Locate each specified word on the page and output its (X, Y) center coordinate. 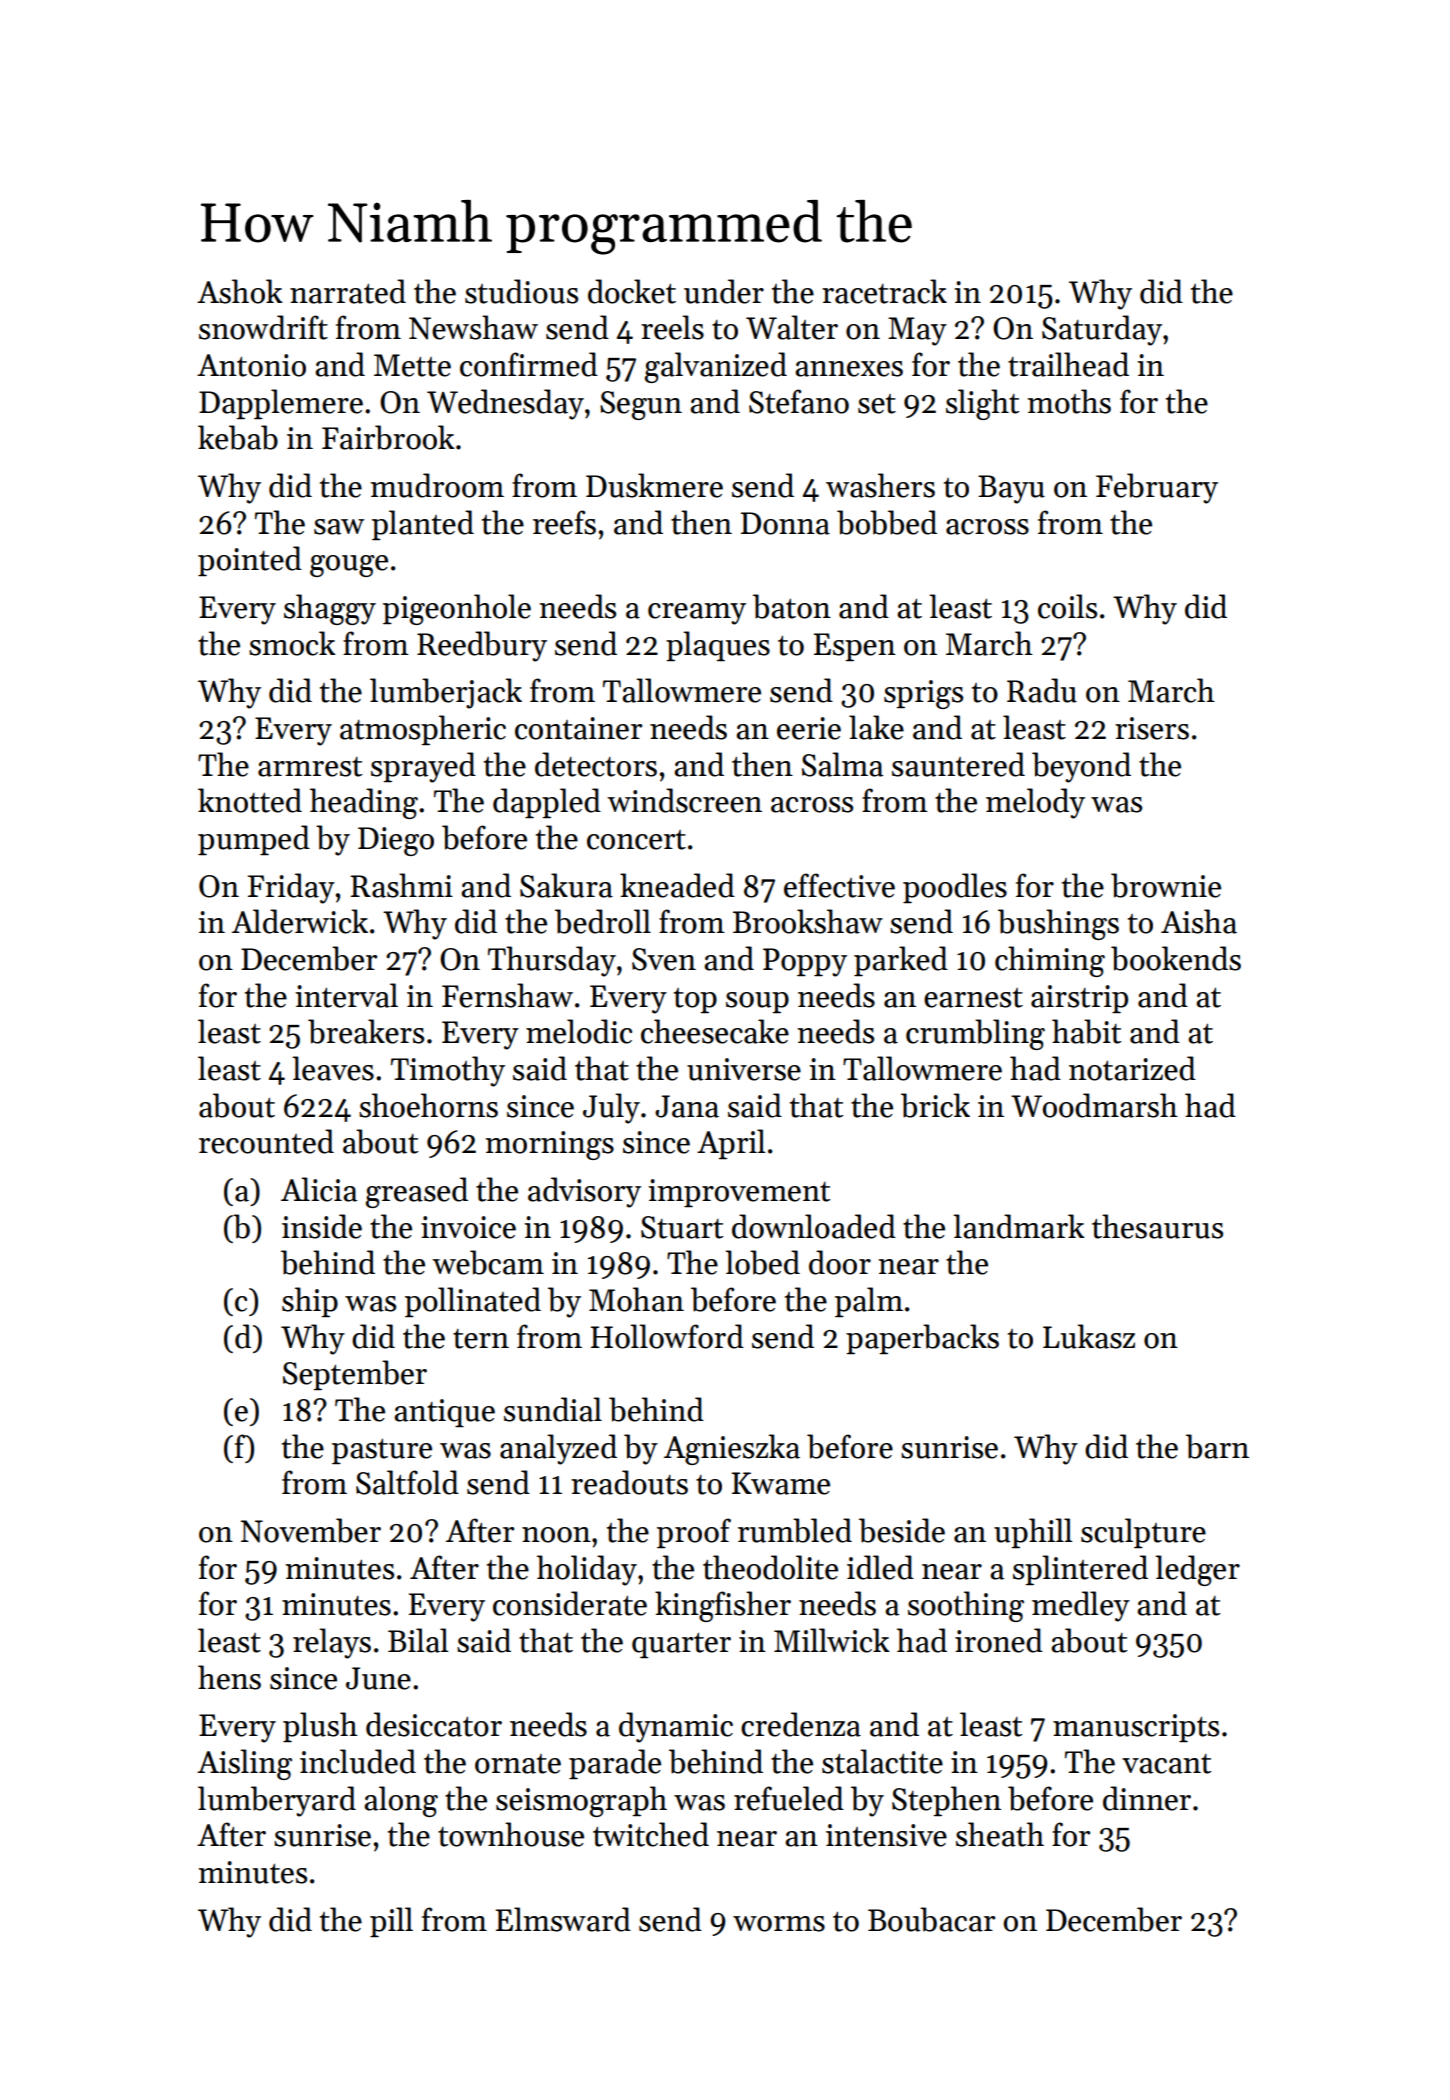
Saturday (1102, 330)
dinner (1147, 1798)
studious (521, 291)
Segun (641, 405)
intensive (886, 1835)
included (358, 1761)
